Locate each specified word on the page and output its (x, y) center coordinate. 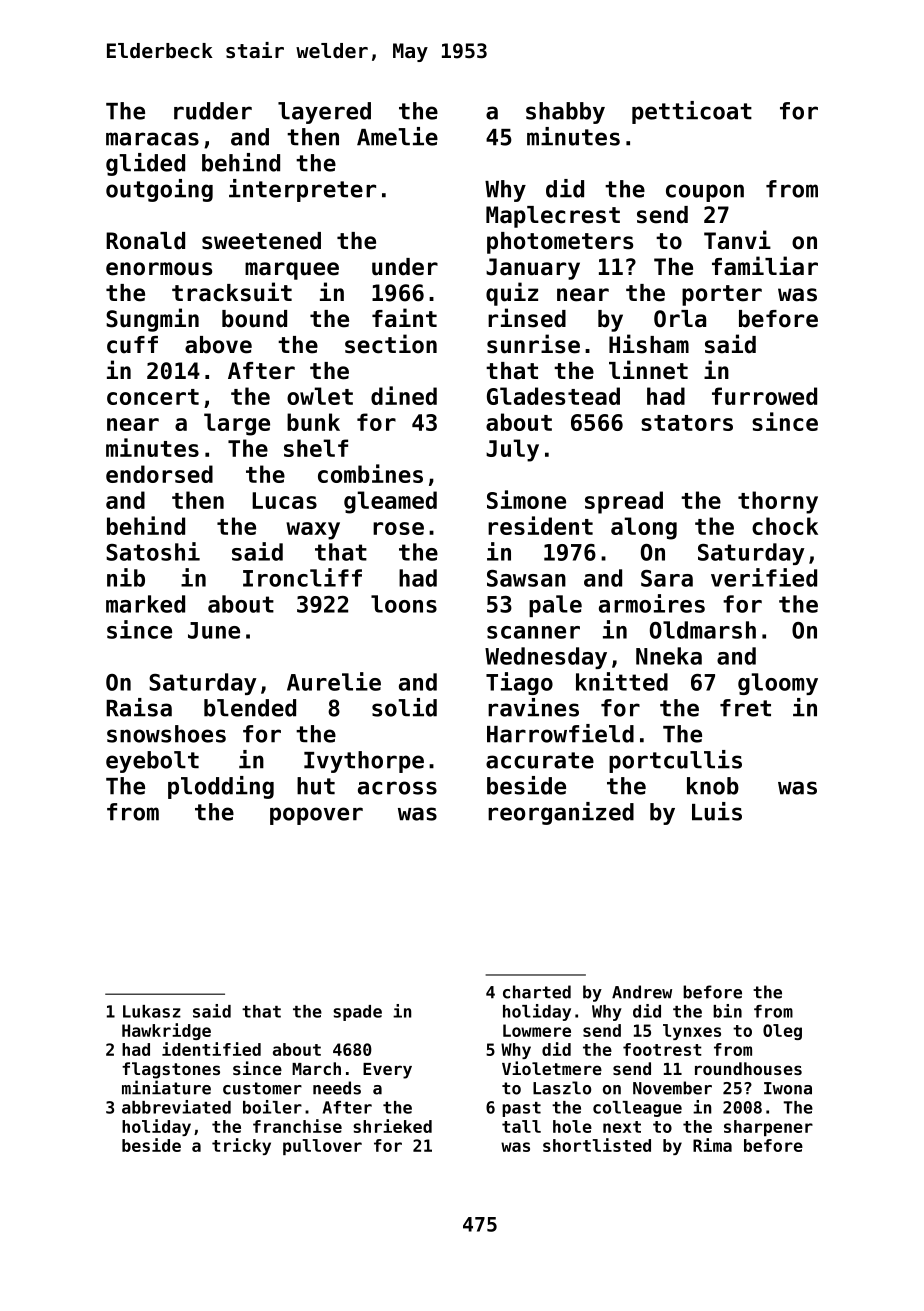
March (316, 1068)
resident (540, 525)
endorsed (159, 474)
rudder (213, 111)
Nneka (669, 656)
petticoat (692, 112)
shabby (565, 113)
